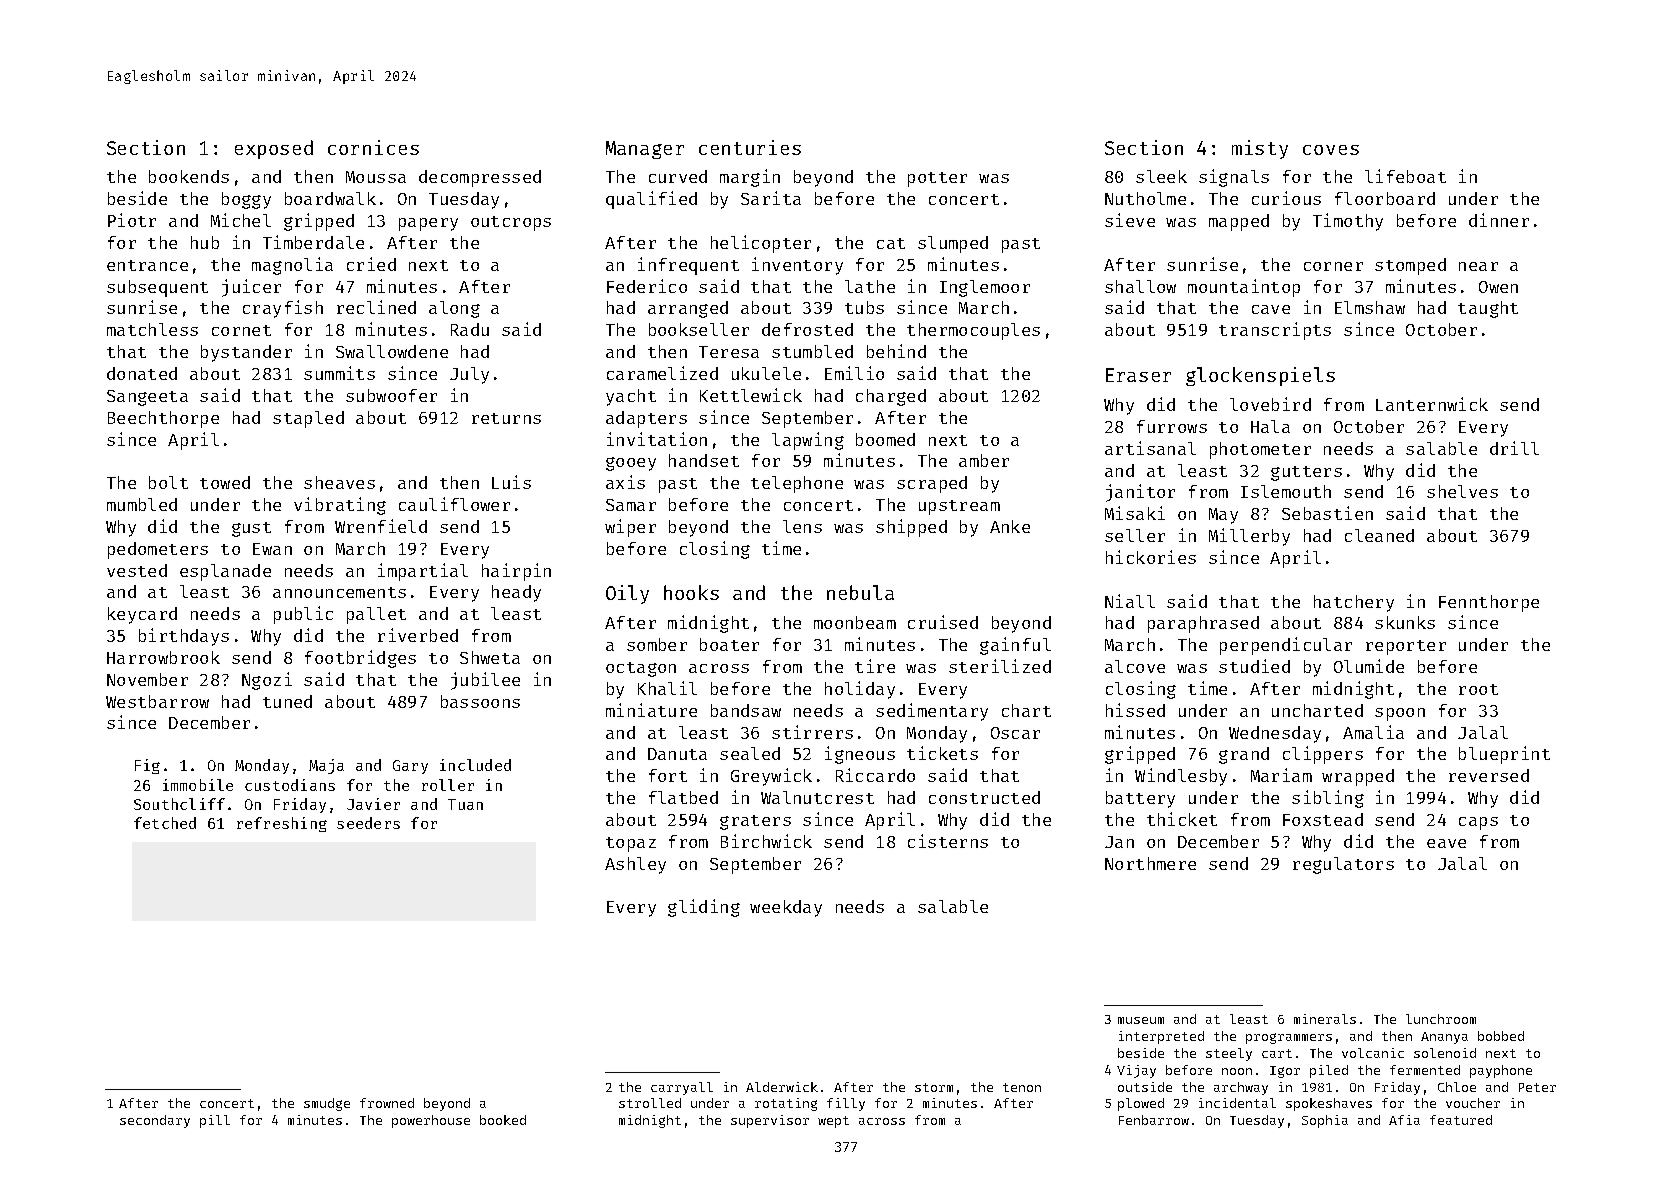 This screenshot has width=1667, height=1179. I want to click on root, so click(1478, 689).
